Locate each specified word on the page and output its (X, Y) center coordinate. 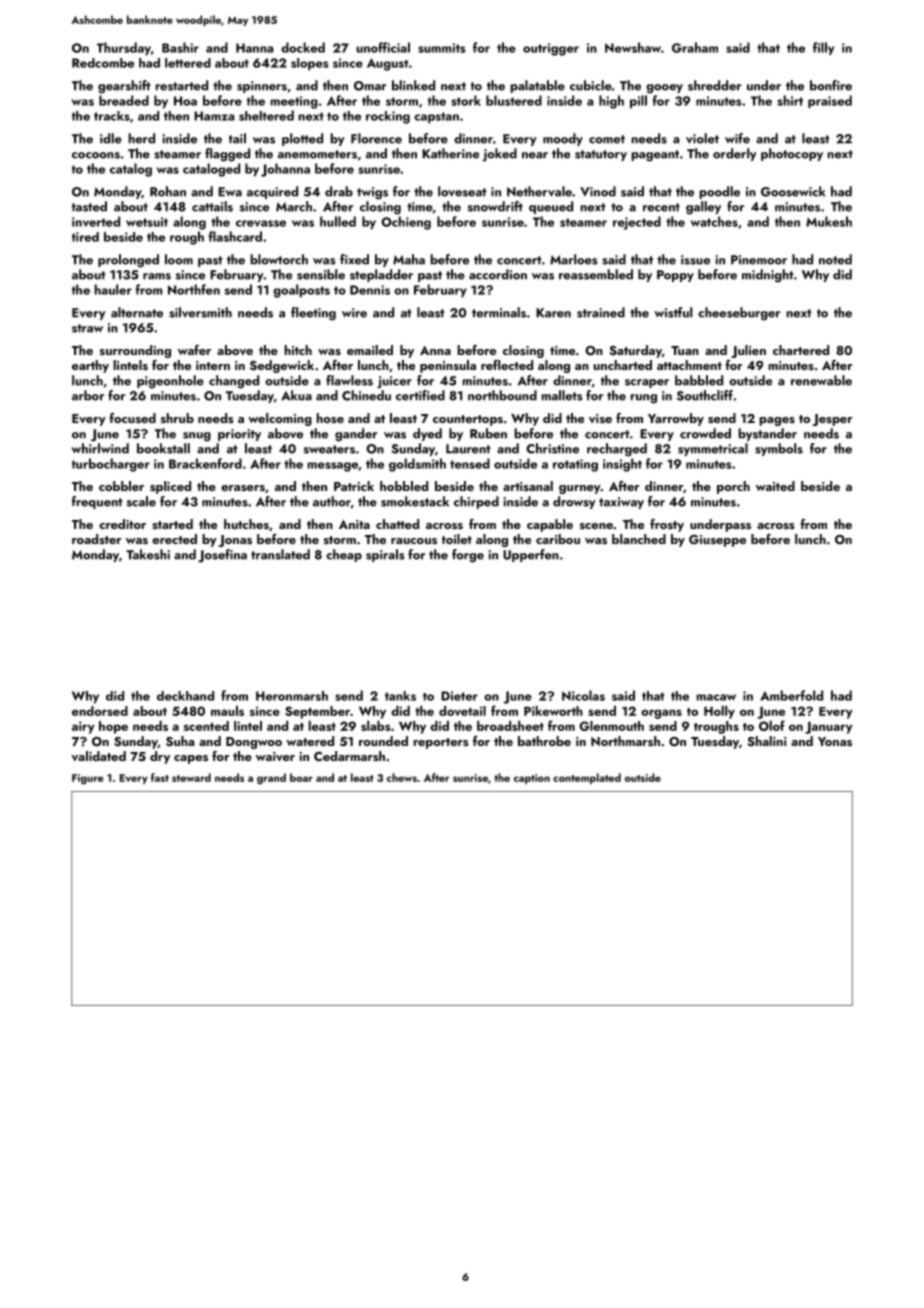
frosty (667, 525)
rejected (637, 223)
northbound (502, 395)
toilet (457, 539)
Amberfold (791, 695)
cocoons (96, 155)
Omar (370, 86)
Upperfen (531, 555)
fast (160, 777)
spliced (170, 487)
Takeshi (148, 554)
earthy (90, 366)
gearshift (124, 87)
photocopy (792, 154)
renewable (821, 380)
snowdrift (495, 206)
